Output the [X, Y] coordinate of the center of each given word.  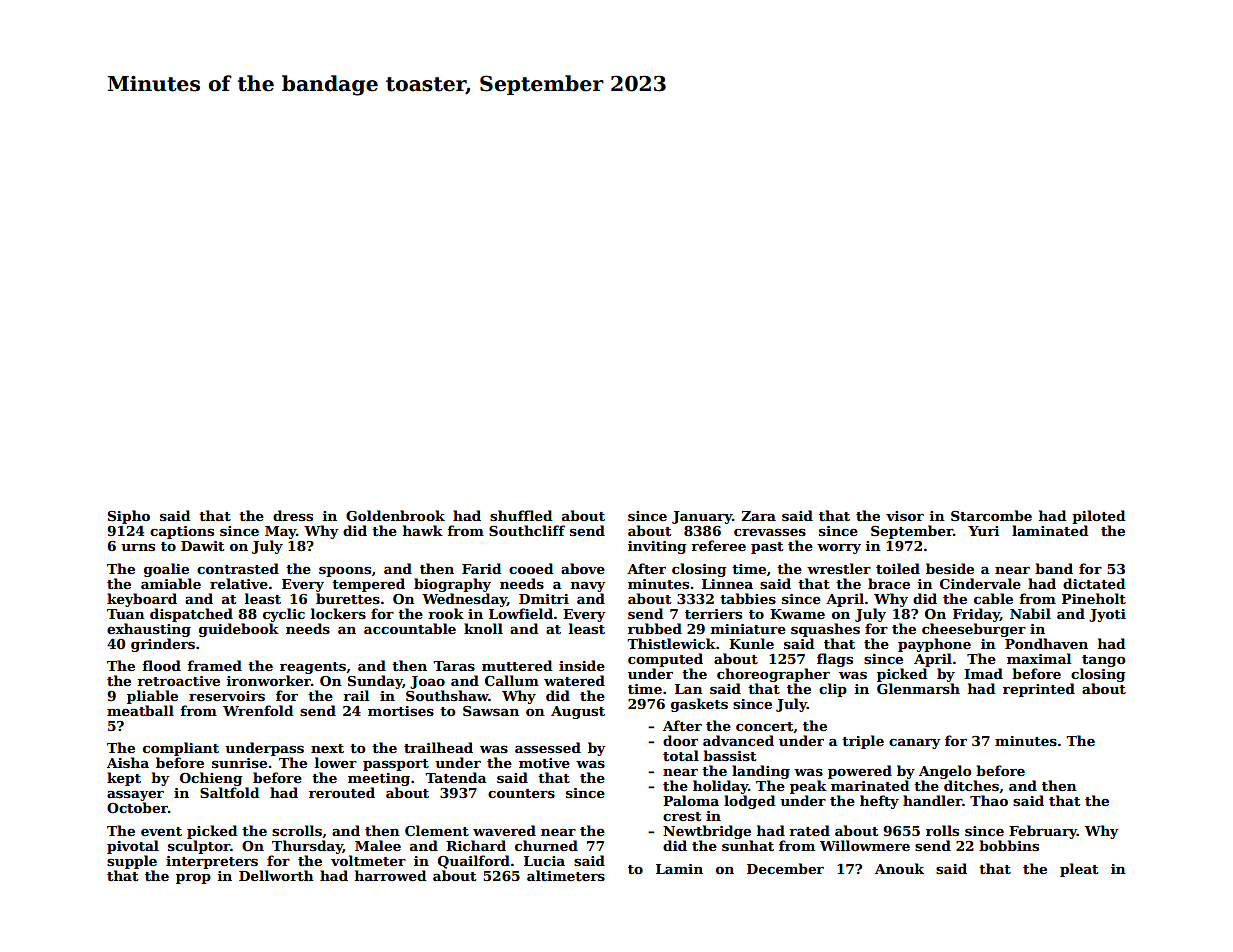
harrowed [390, 875]
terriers [713, 614]
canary [915, 744]
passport [396, 765]
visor [905, 516]
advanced [738, 740]
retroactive [178, 681]
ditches [971, 785]
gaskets [699, 705]
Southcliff [527, 530]
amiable [171, 583]
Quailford [474, 862]
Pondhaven [1046, 643]
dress [293, 515]
